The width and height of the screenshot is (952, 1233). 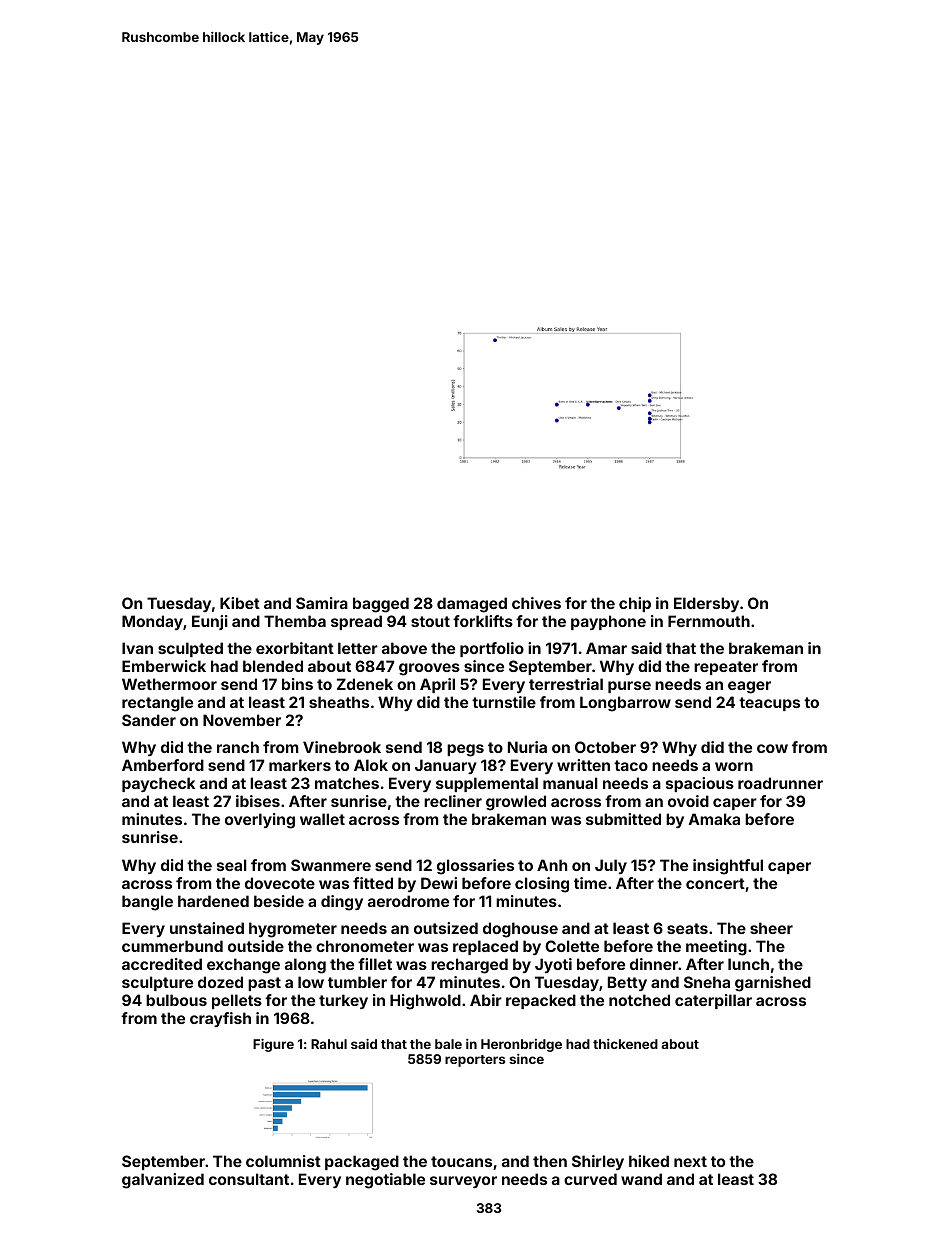 What do you see at coordinates (137, 648) in the screenshot?
I see `Ivan` at bounding box center [137, 648].
